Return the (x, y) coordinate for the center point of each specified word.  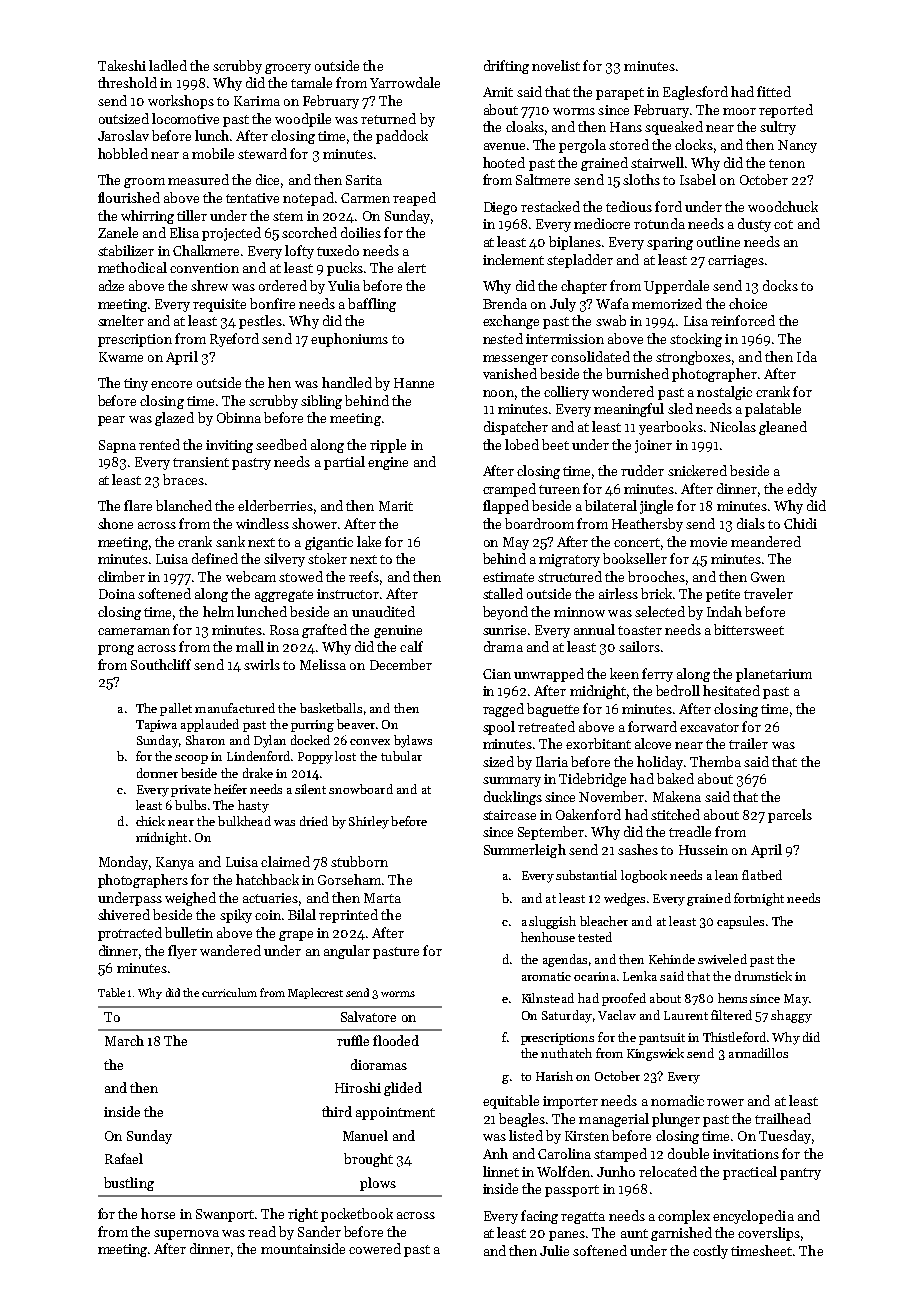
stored (629, 144)
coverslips (769, 1234)
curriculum (229, 992)
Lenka (640, 976)
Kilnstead (548, 998)
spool (499, 728)
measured (198, 179)
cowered (375, 1248)
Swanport (225, 1215)
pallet (176, 709)
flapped (506, 507)
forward (652, 726)
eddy (802, 490)
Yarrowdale (405, 82)
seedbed (281, 444)
